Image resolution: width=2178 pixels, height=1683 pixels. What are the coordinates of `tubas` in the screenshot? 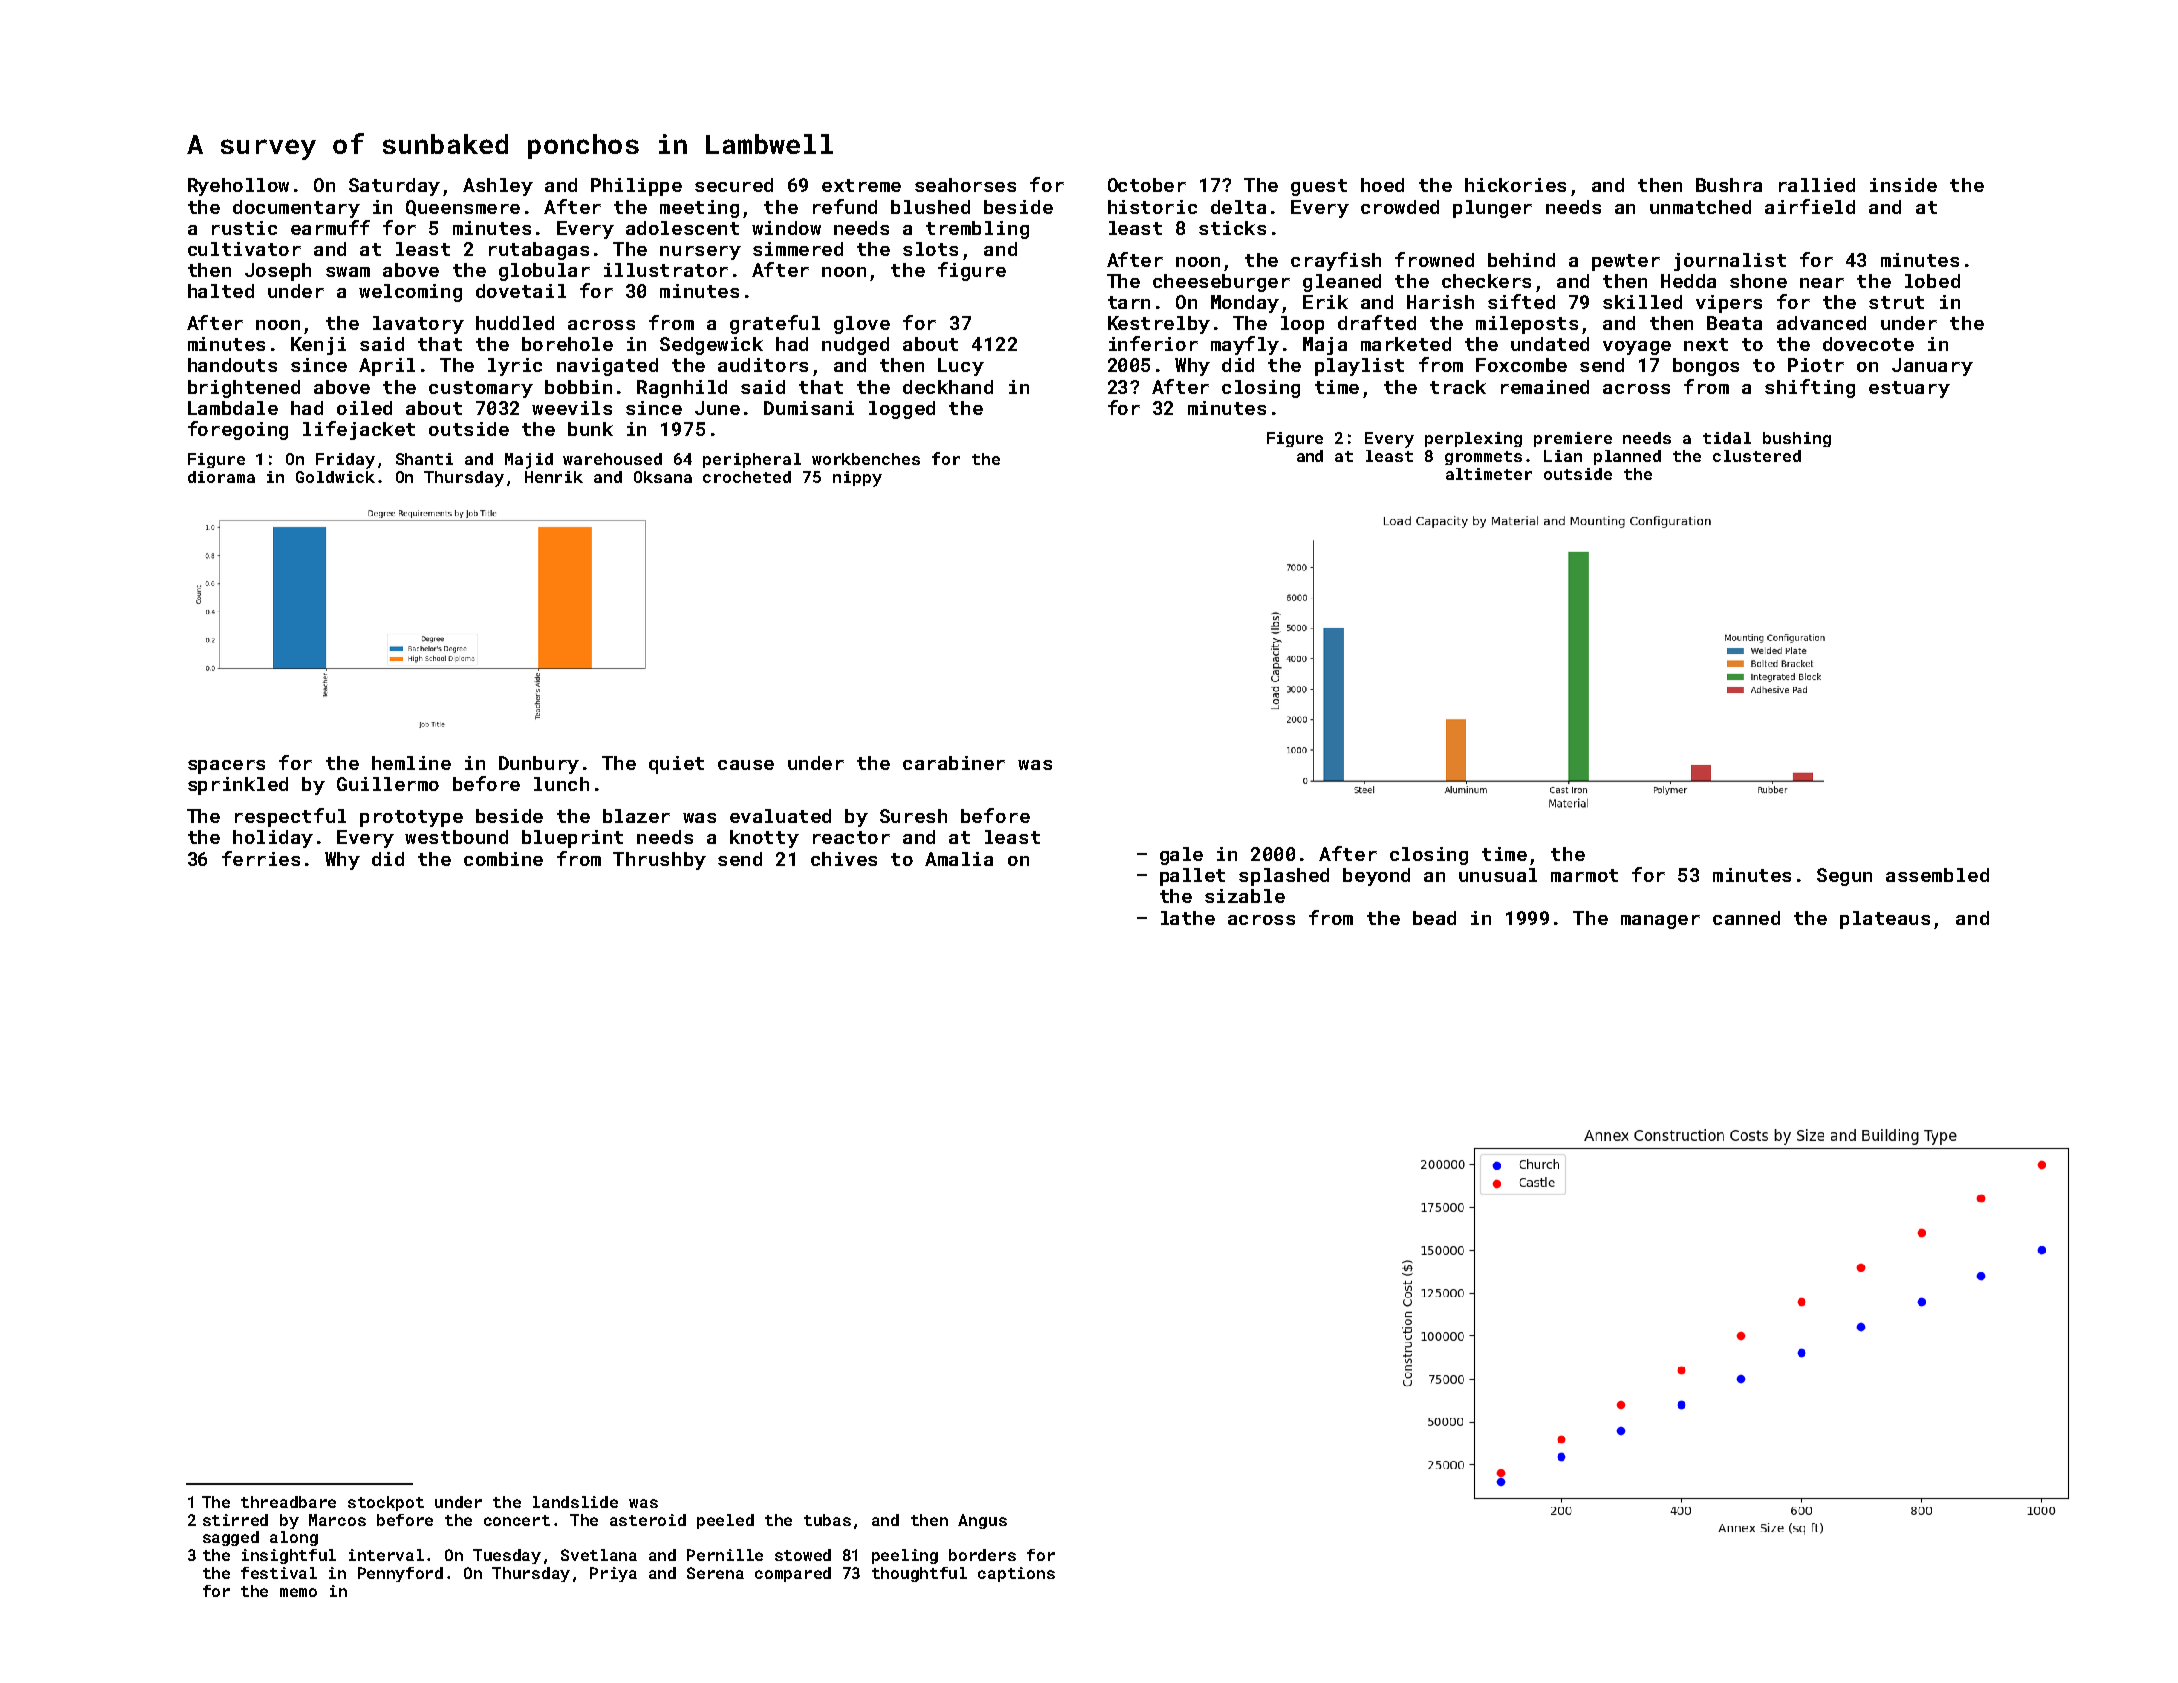 It's located at (827, 1520).
